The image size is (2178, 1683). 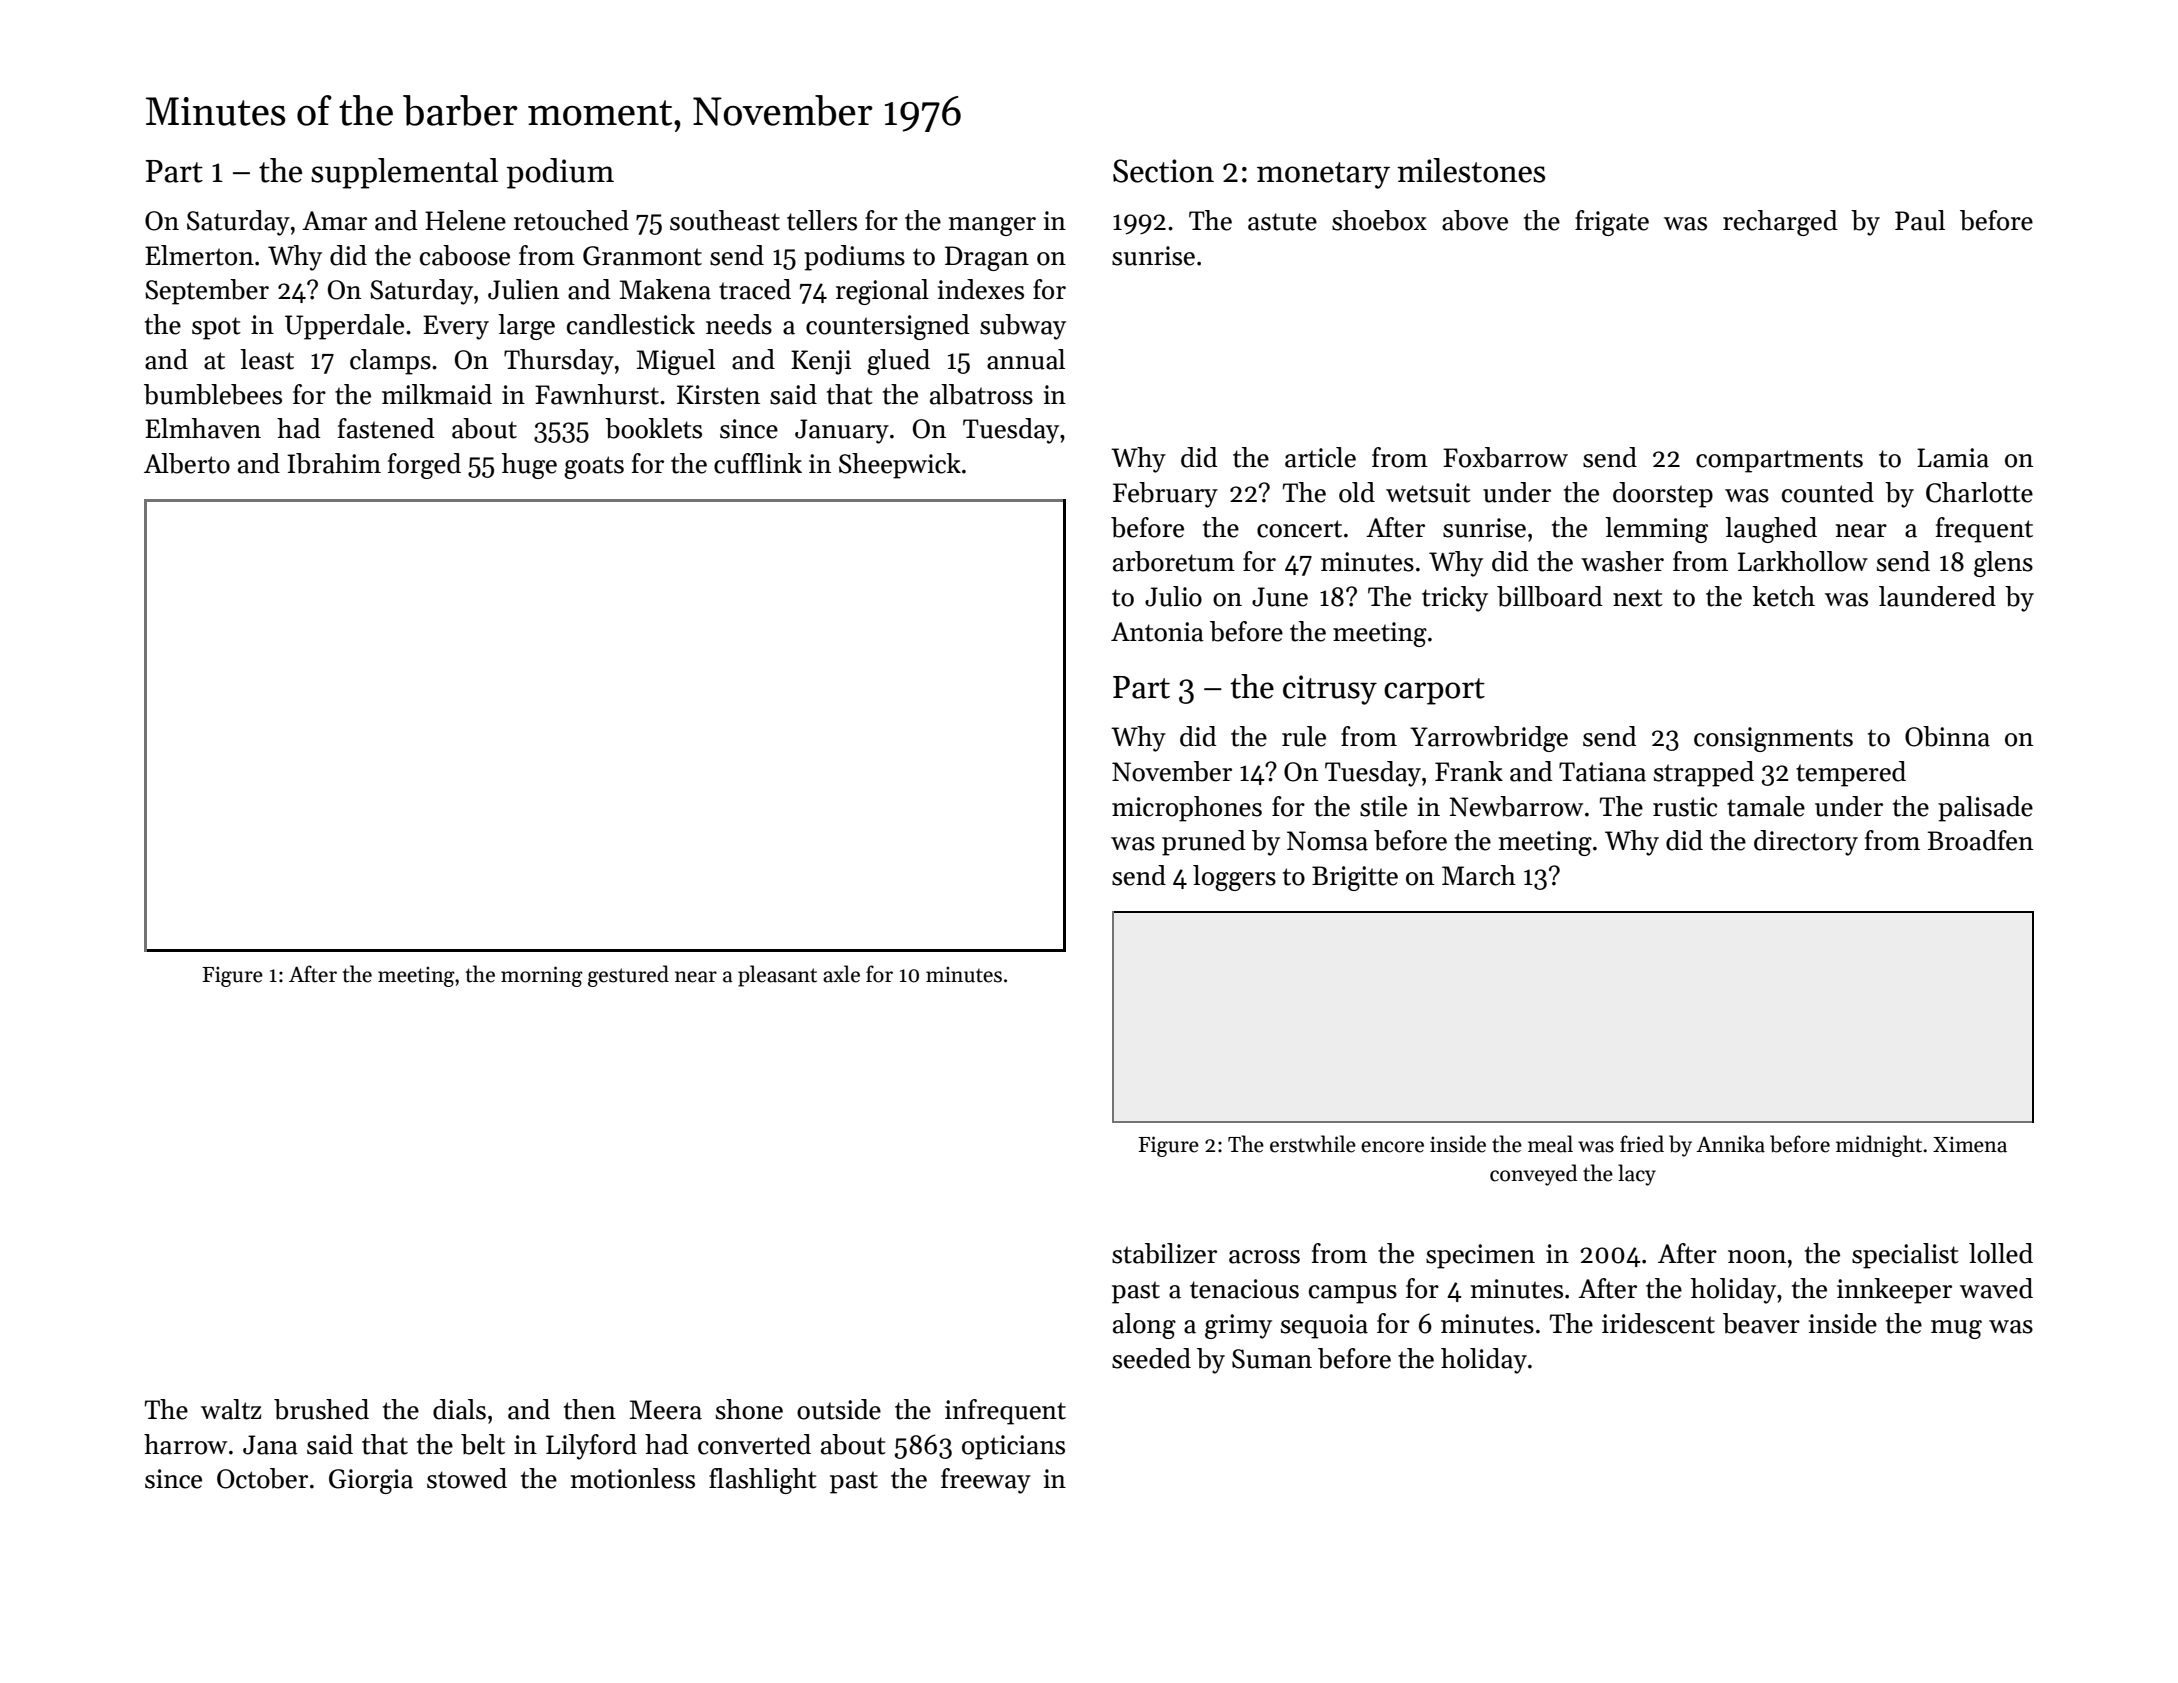 What do you see at coordinates (986, 1481) in the screenshot?
I see `freeway` at bounding box center [986, 1481].
